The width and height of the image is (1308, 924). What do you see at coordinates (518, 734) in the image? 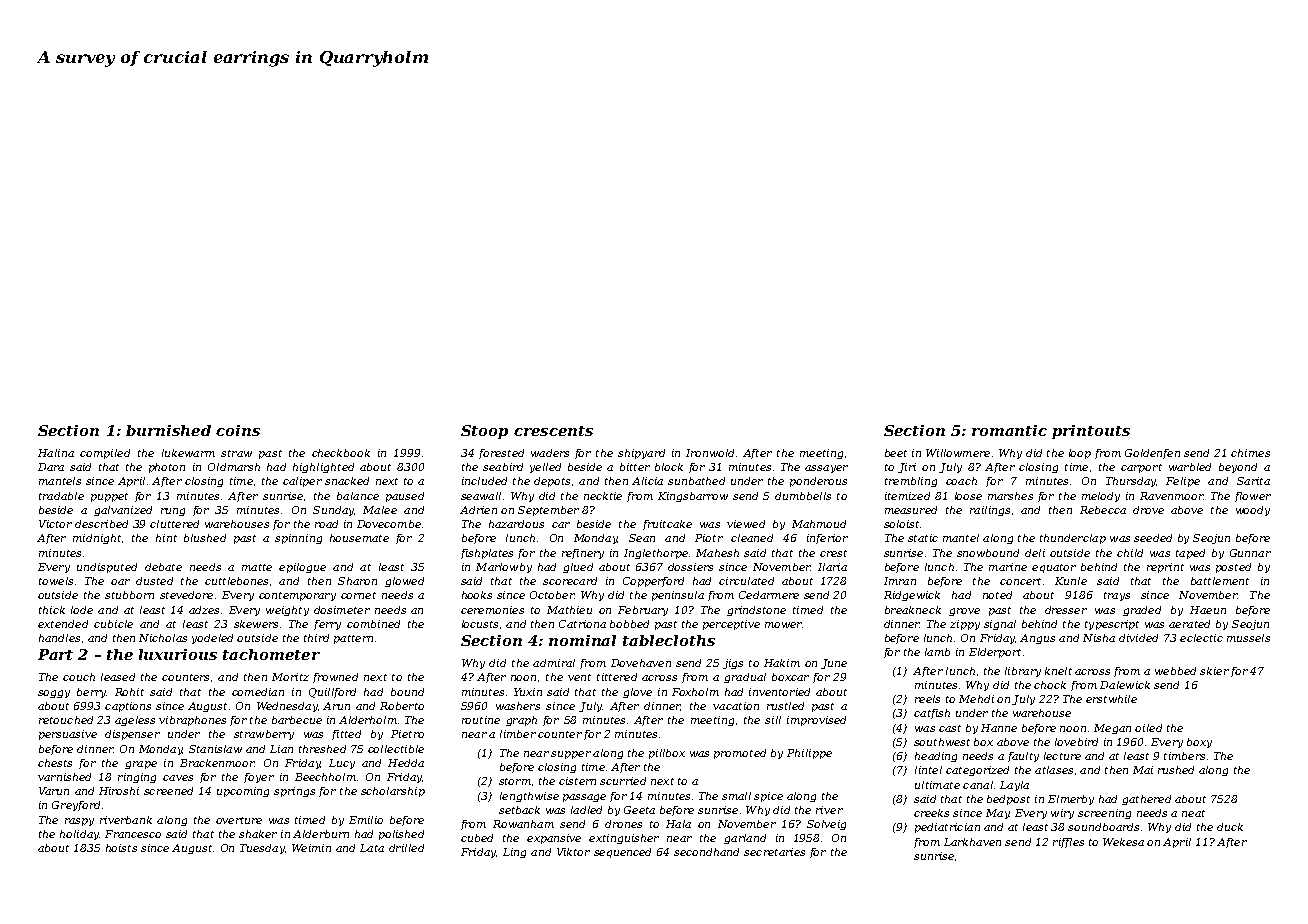
I see `limber` at bounding box center [518, 734].
